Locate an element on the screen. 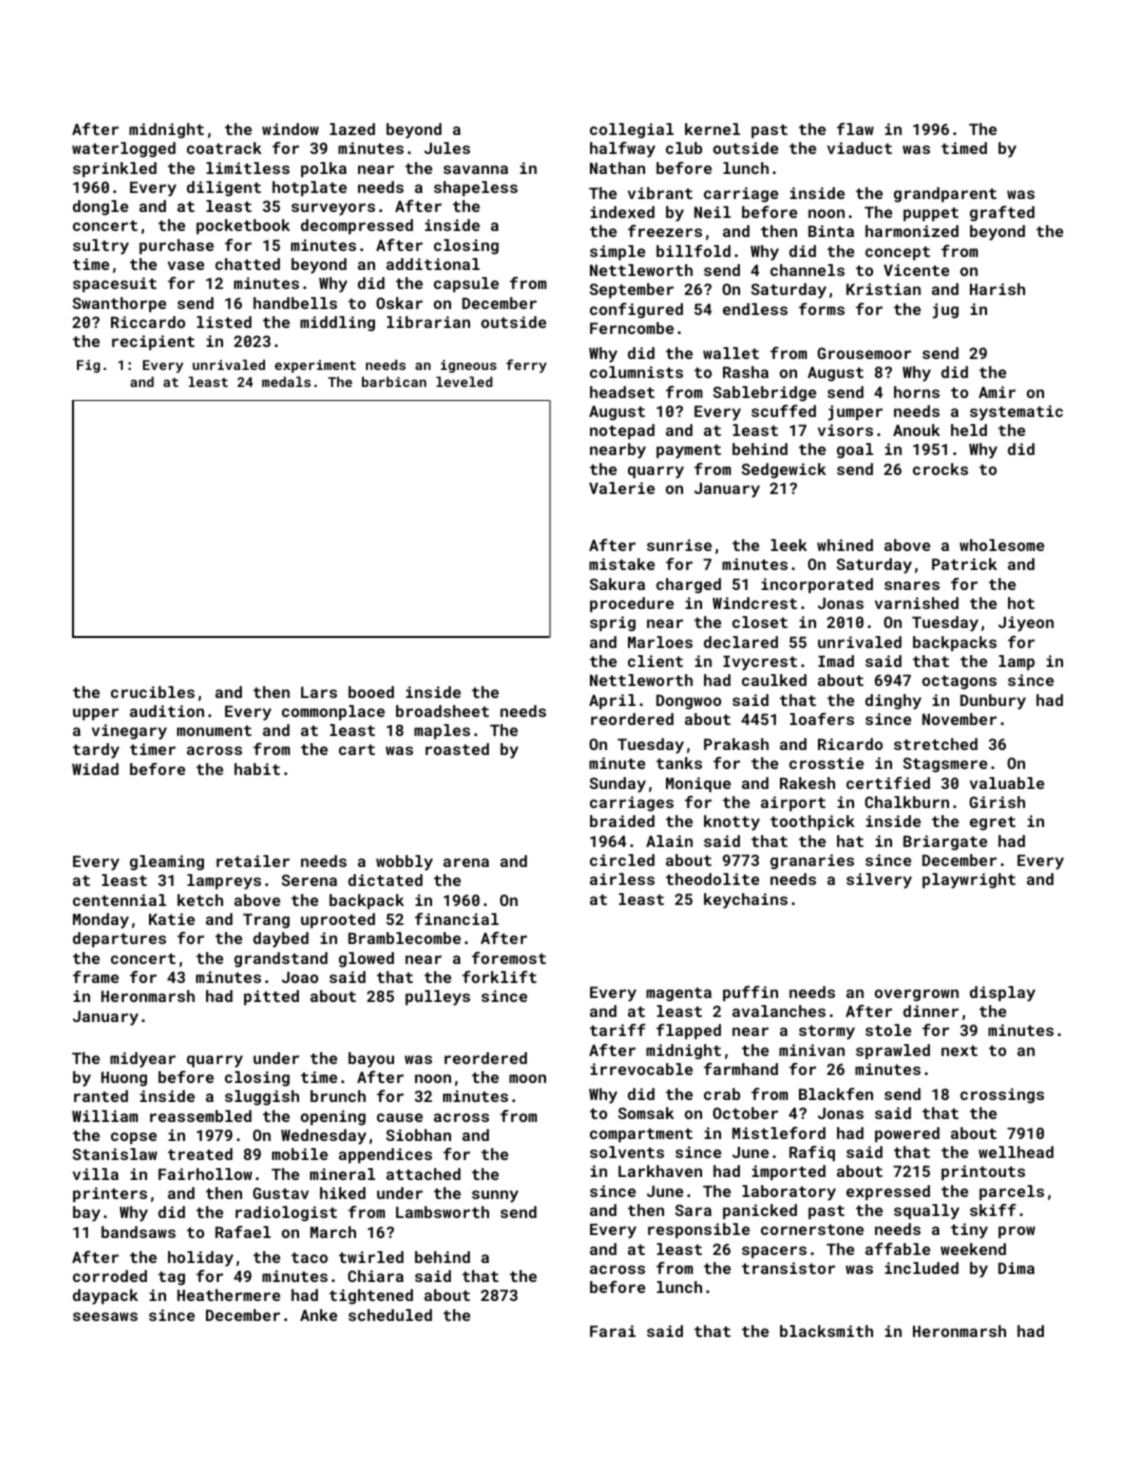  airless is located at coordinates (622, 879).
